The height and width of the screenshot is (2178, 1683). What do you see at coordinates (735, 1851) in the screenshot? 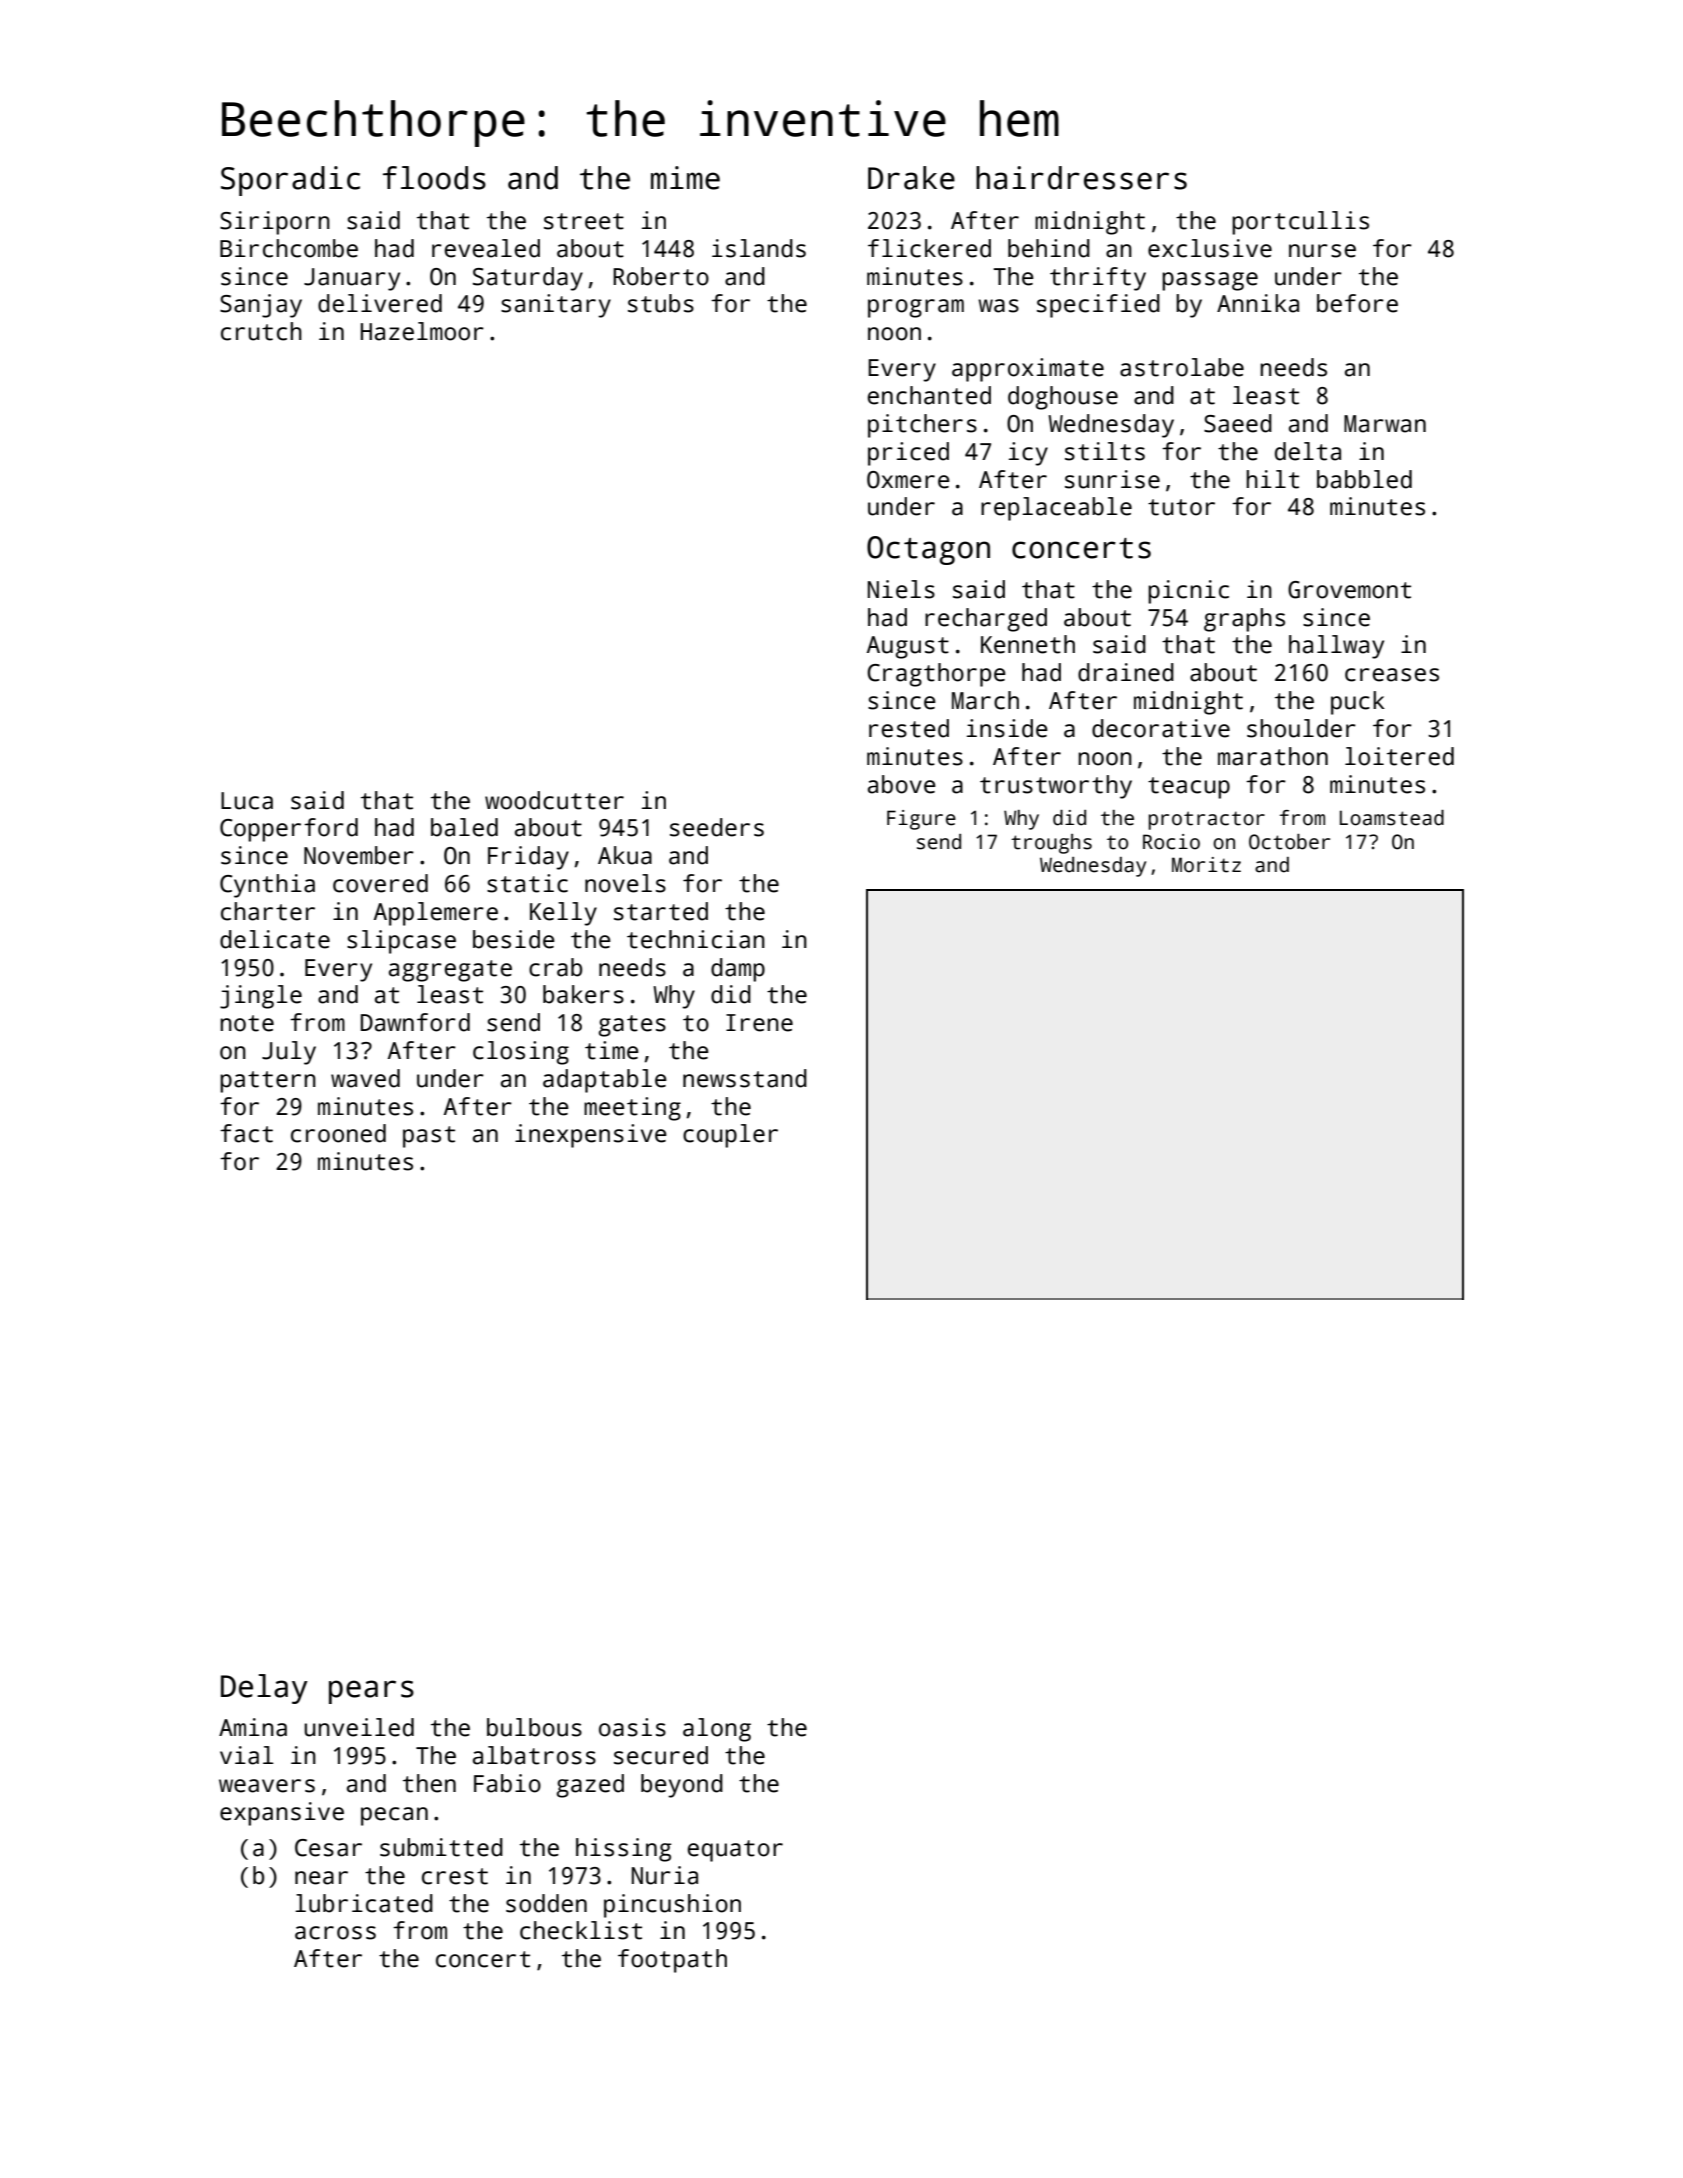
I see `equator` at bounding box center [735, 1851].
